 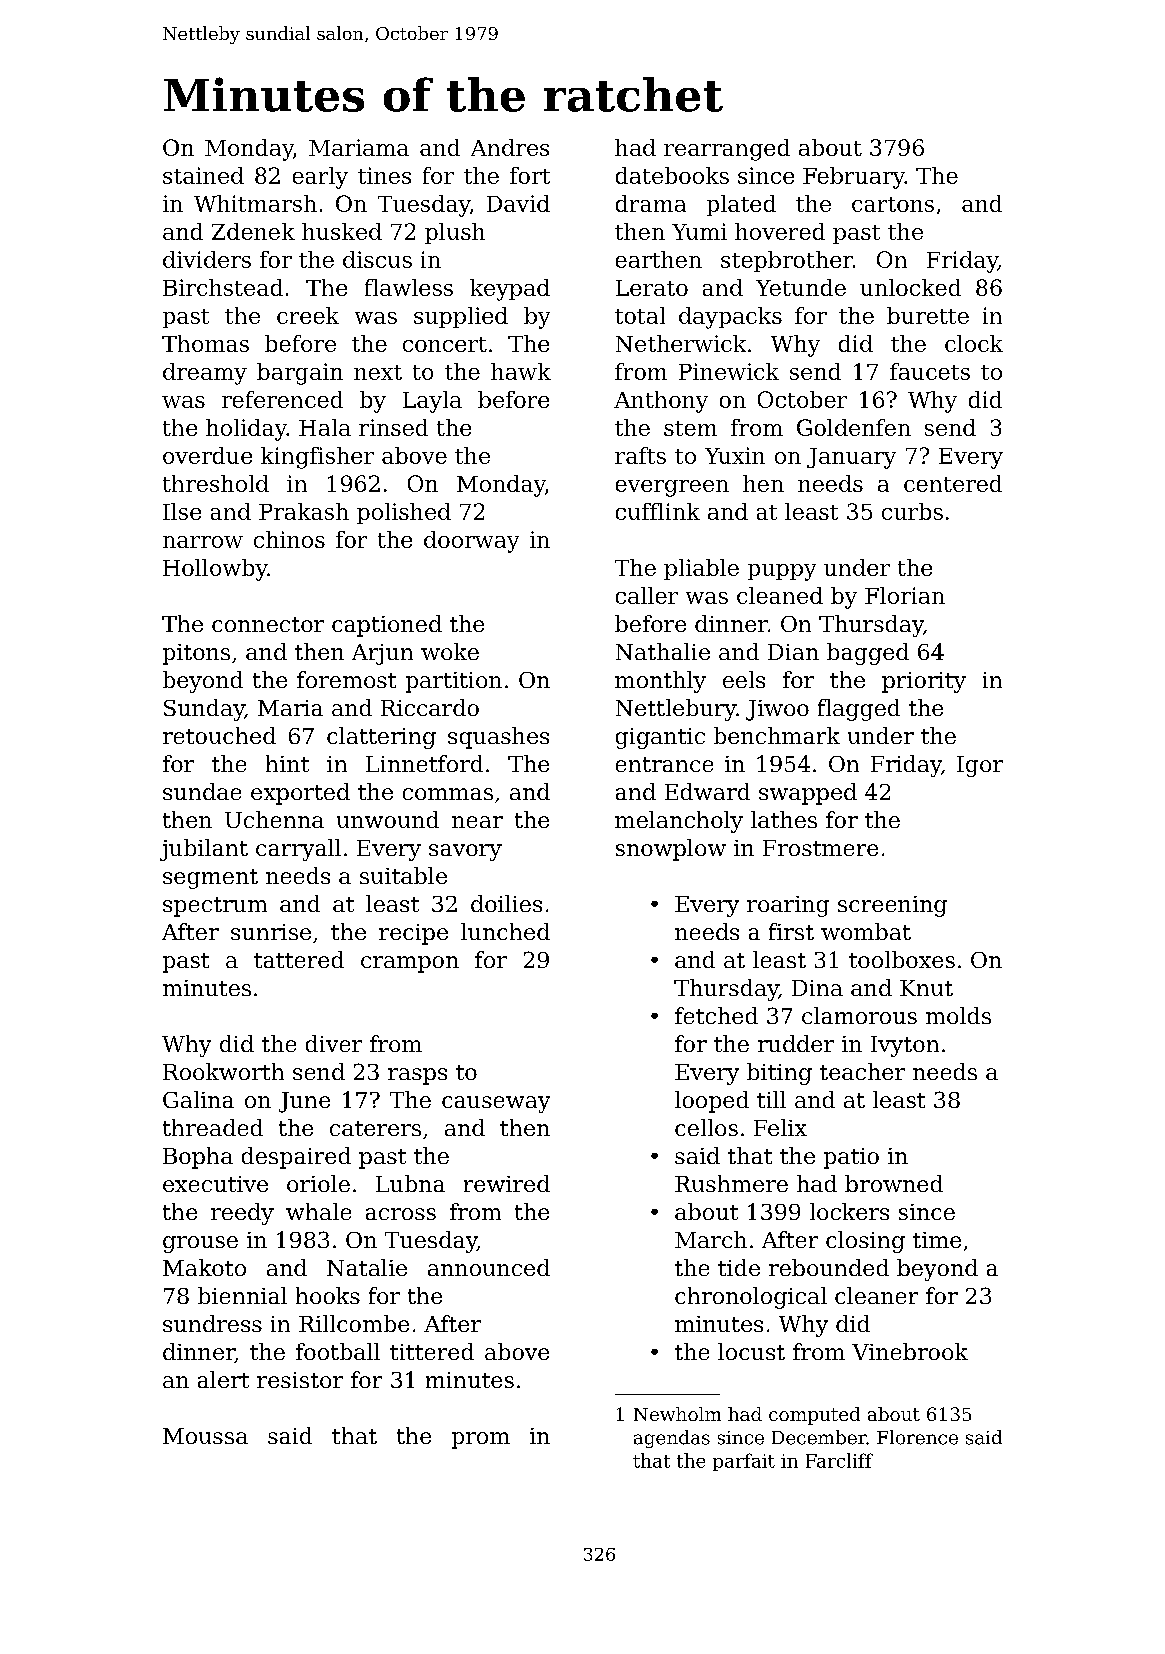 What do you see at coordinates (481, 1440) in the page?
I see `prom` at bounding box center [481, 1440].
